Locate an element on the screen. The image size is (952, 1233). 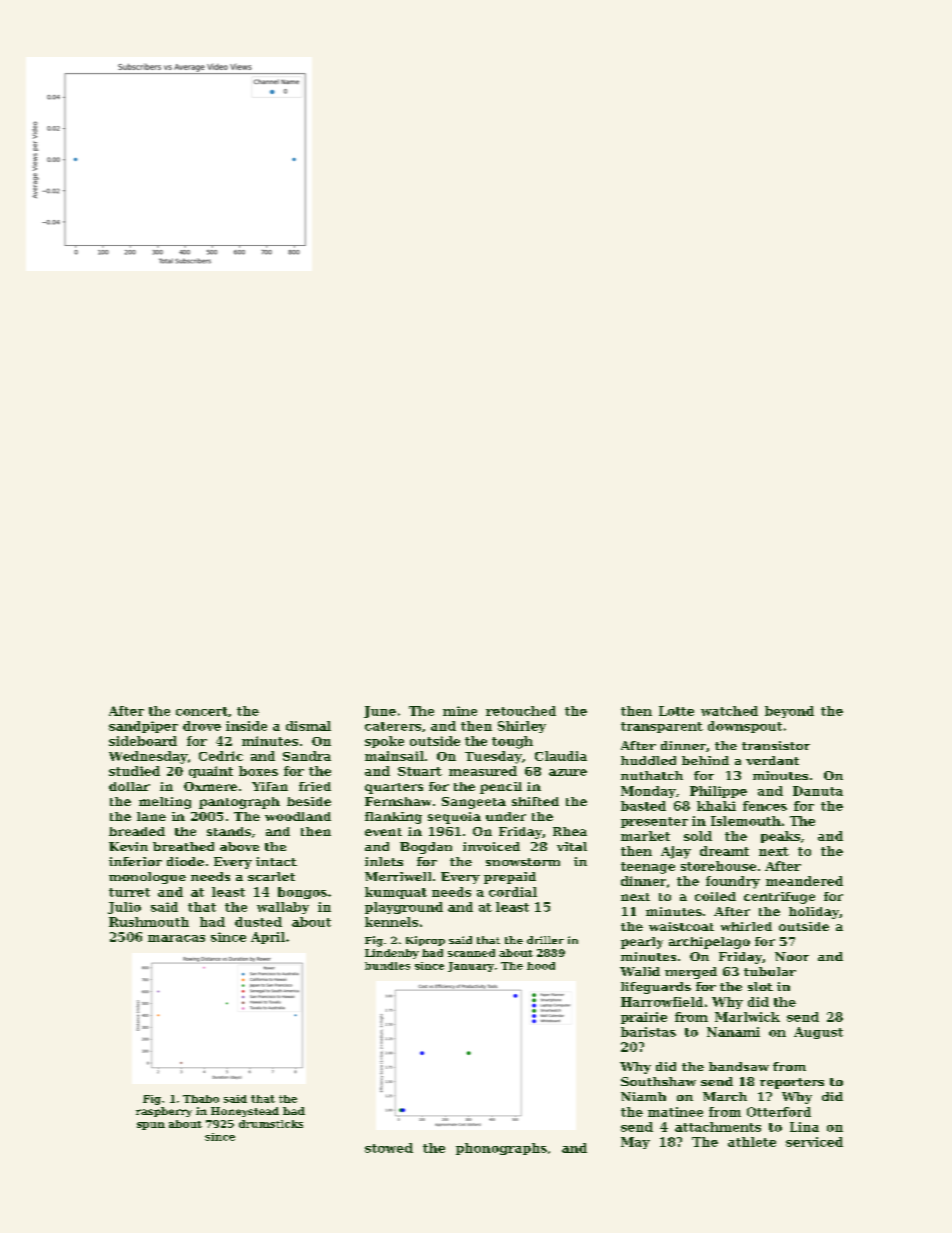
Bogdan is located at coordinates (426, 848).
